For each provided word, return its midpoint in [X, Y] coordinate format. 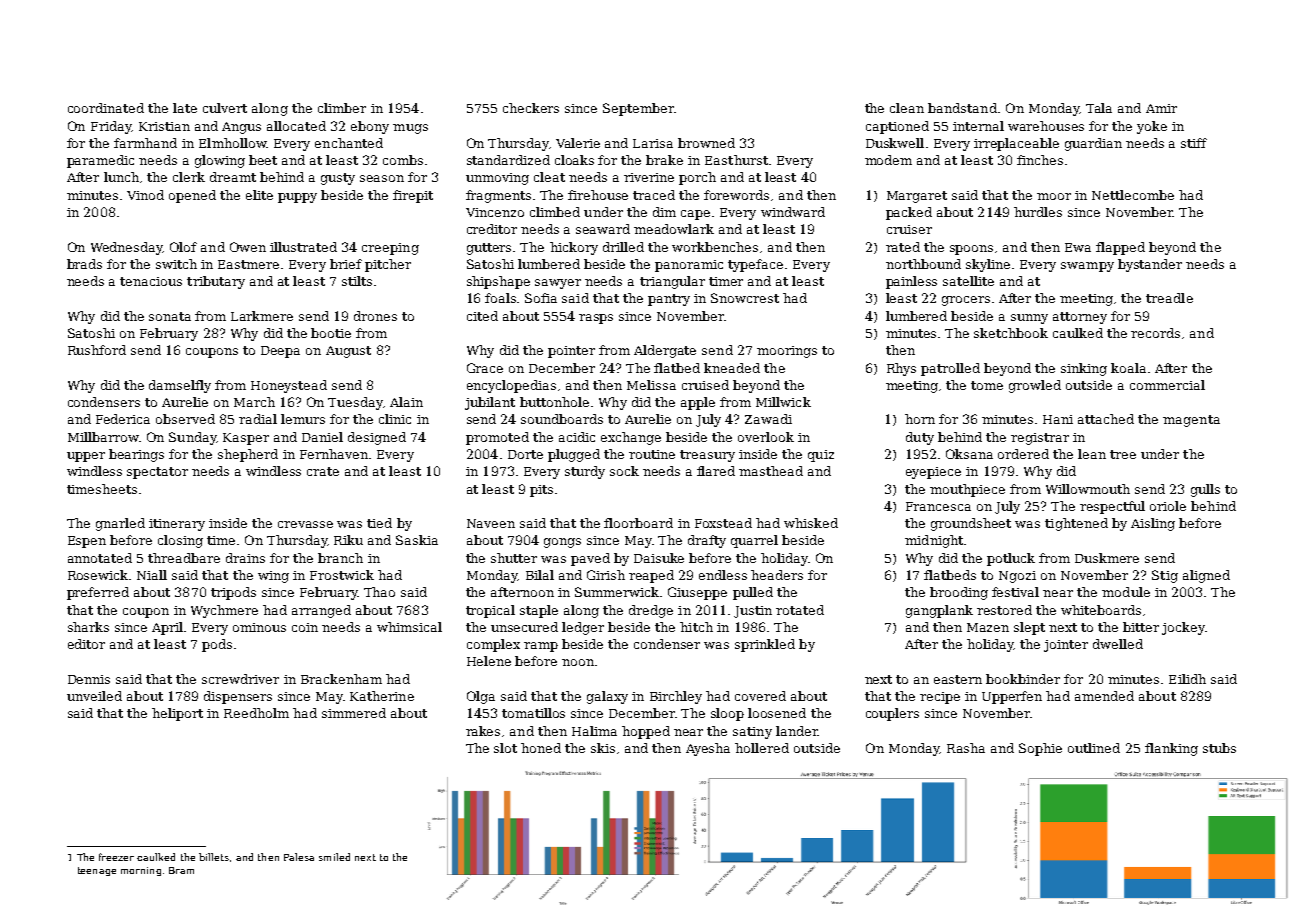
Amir [1161, 108]
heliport [177, 714]
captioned [897, 127]
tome [987, 385]
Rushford [97, 350]
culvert [225, 108]
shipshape [498, 282]
